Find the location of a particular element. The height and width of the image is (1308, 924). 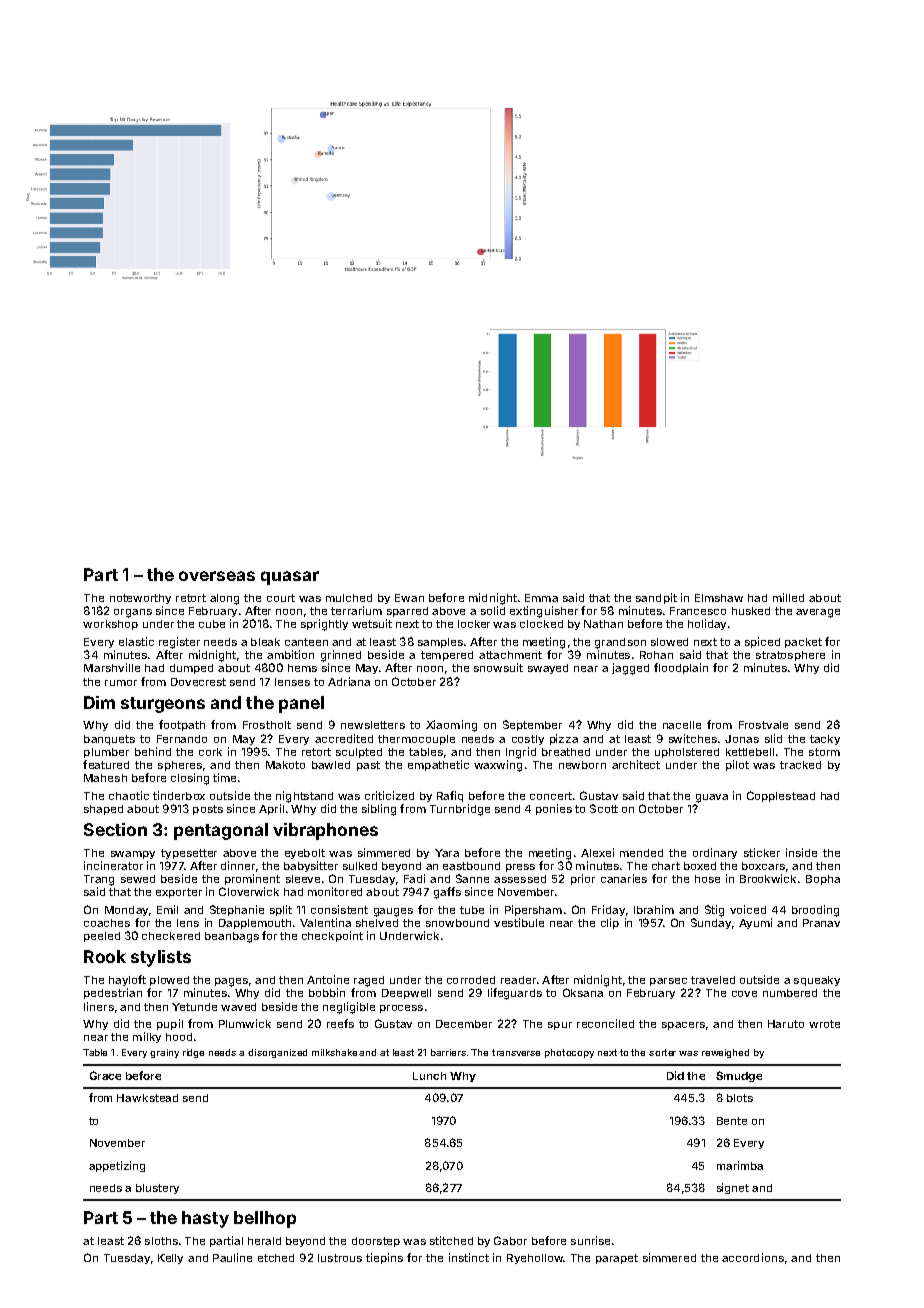

bellhop is located at coordinates (265, 1219).
